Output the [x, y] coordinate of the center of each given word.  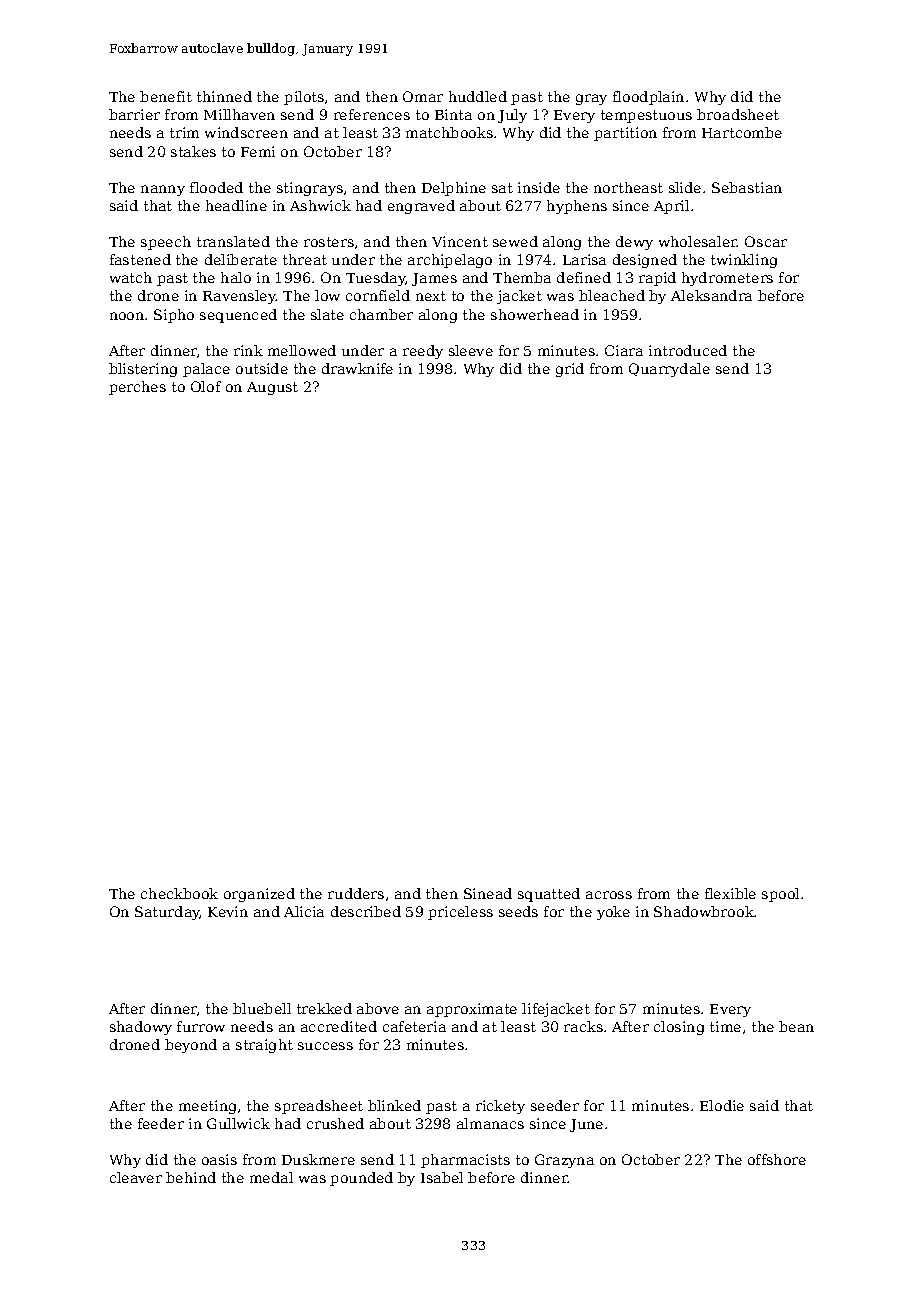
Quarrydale [669, 370]
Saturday [167, 913]
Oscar [766, 241]
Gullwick [238, 1123]
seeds [518, 911]
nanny [163, 190]
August [272, 388]
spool [780, 895]
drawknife [357, 368]
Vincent [460, 241]
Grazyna [564, 1161]
